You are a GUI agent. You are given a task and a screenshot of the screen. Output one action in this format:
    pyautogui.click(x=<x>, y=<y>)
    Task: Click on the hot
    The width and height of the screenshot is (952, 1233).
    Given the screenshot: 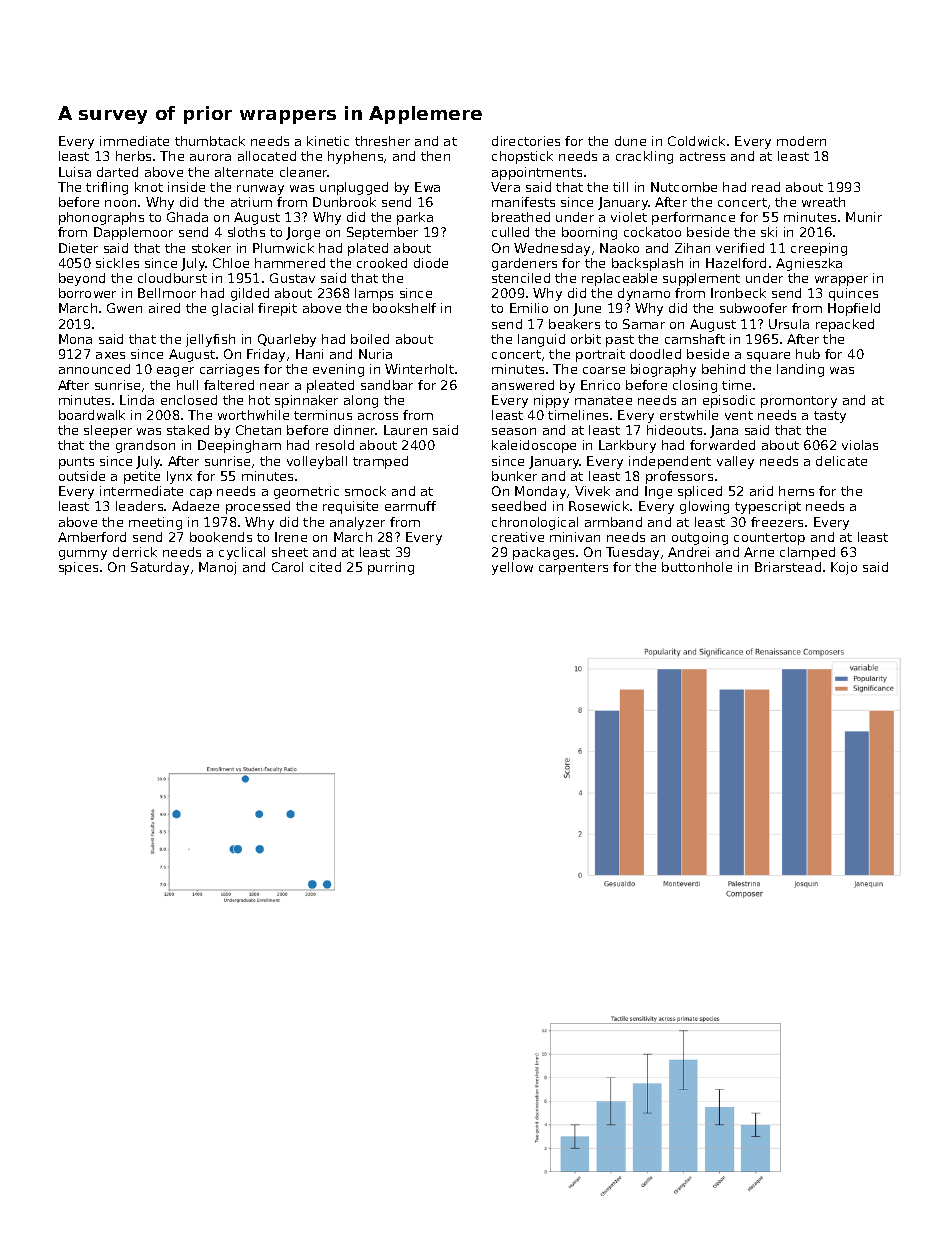 What is the action you would take?
    pyautogui.click(x=259, y=400)
